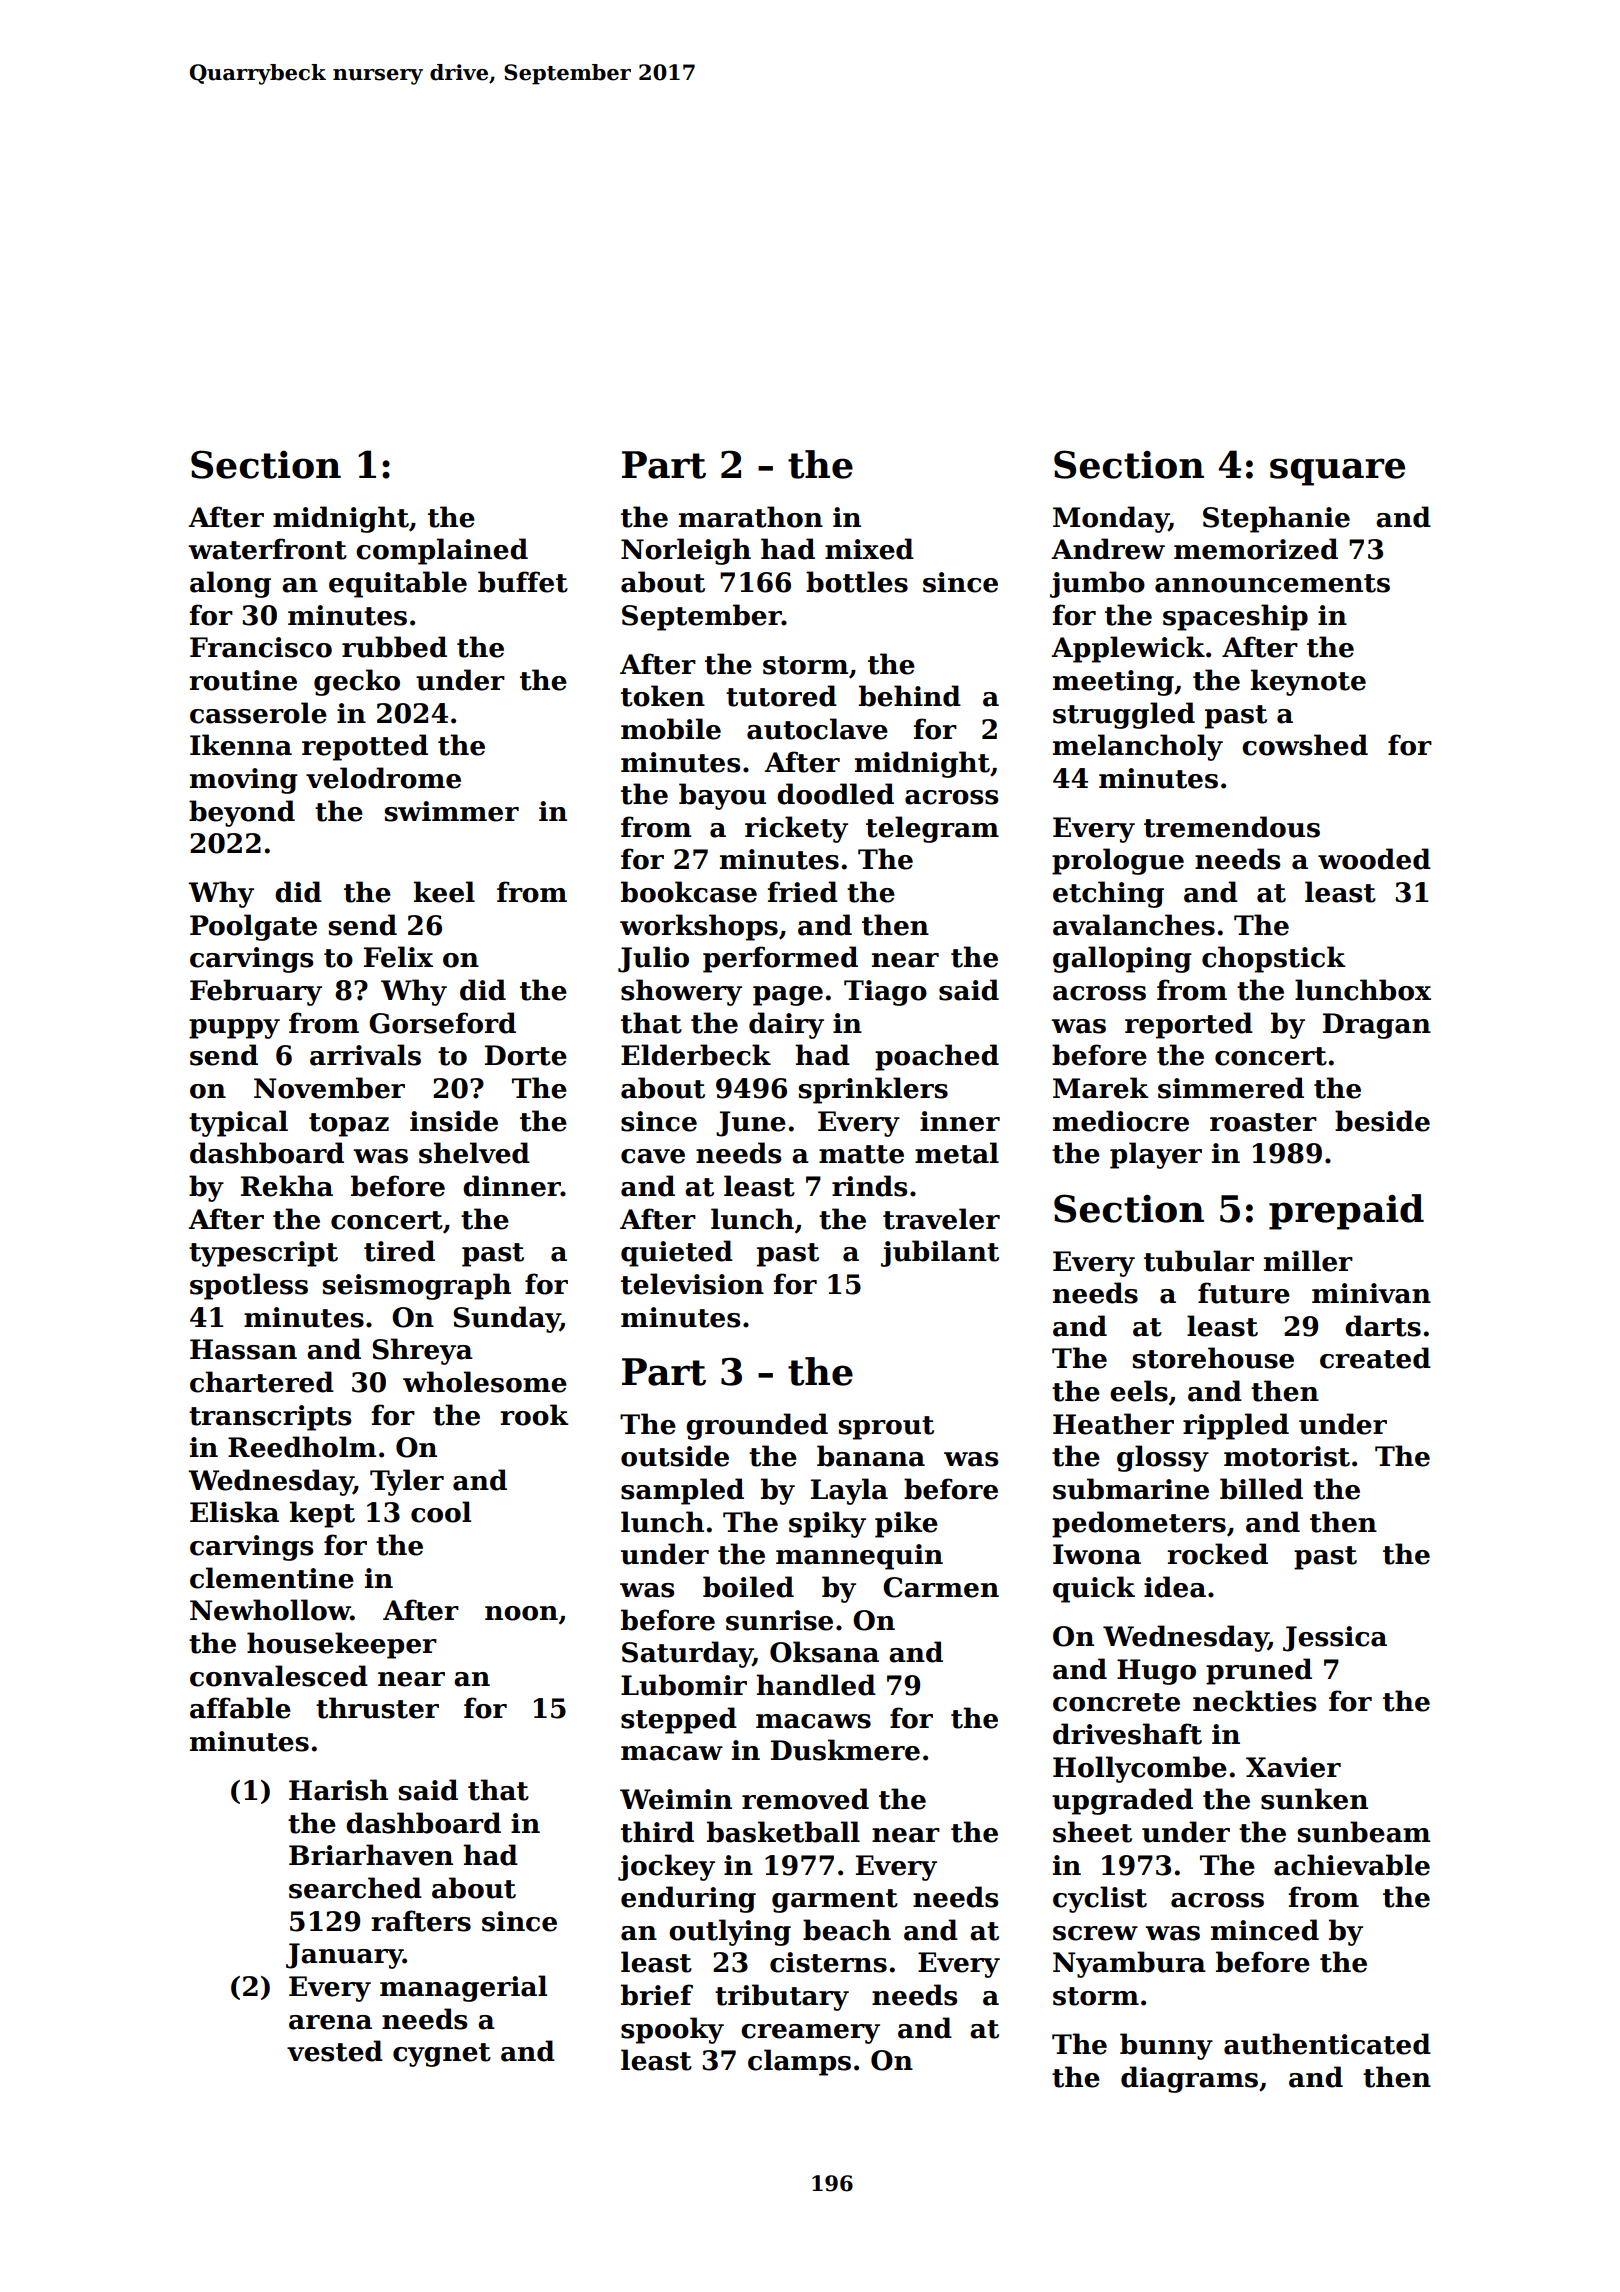 This screenshot has width=1620, height=2292. I want to click on Dorte, so click(526, 1055).
